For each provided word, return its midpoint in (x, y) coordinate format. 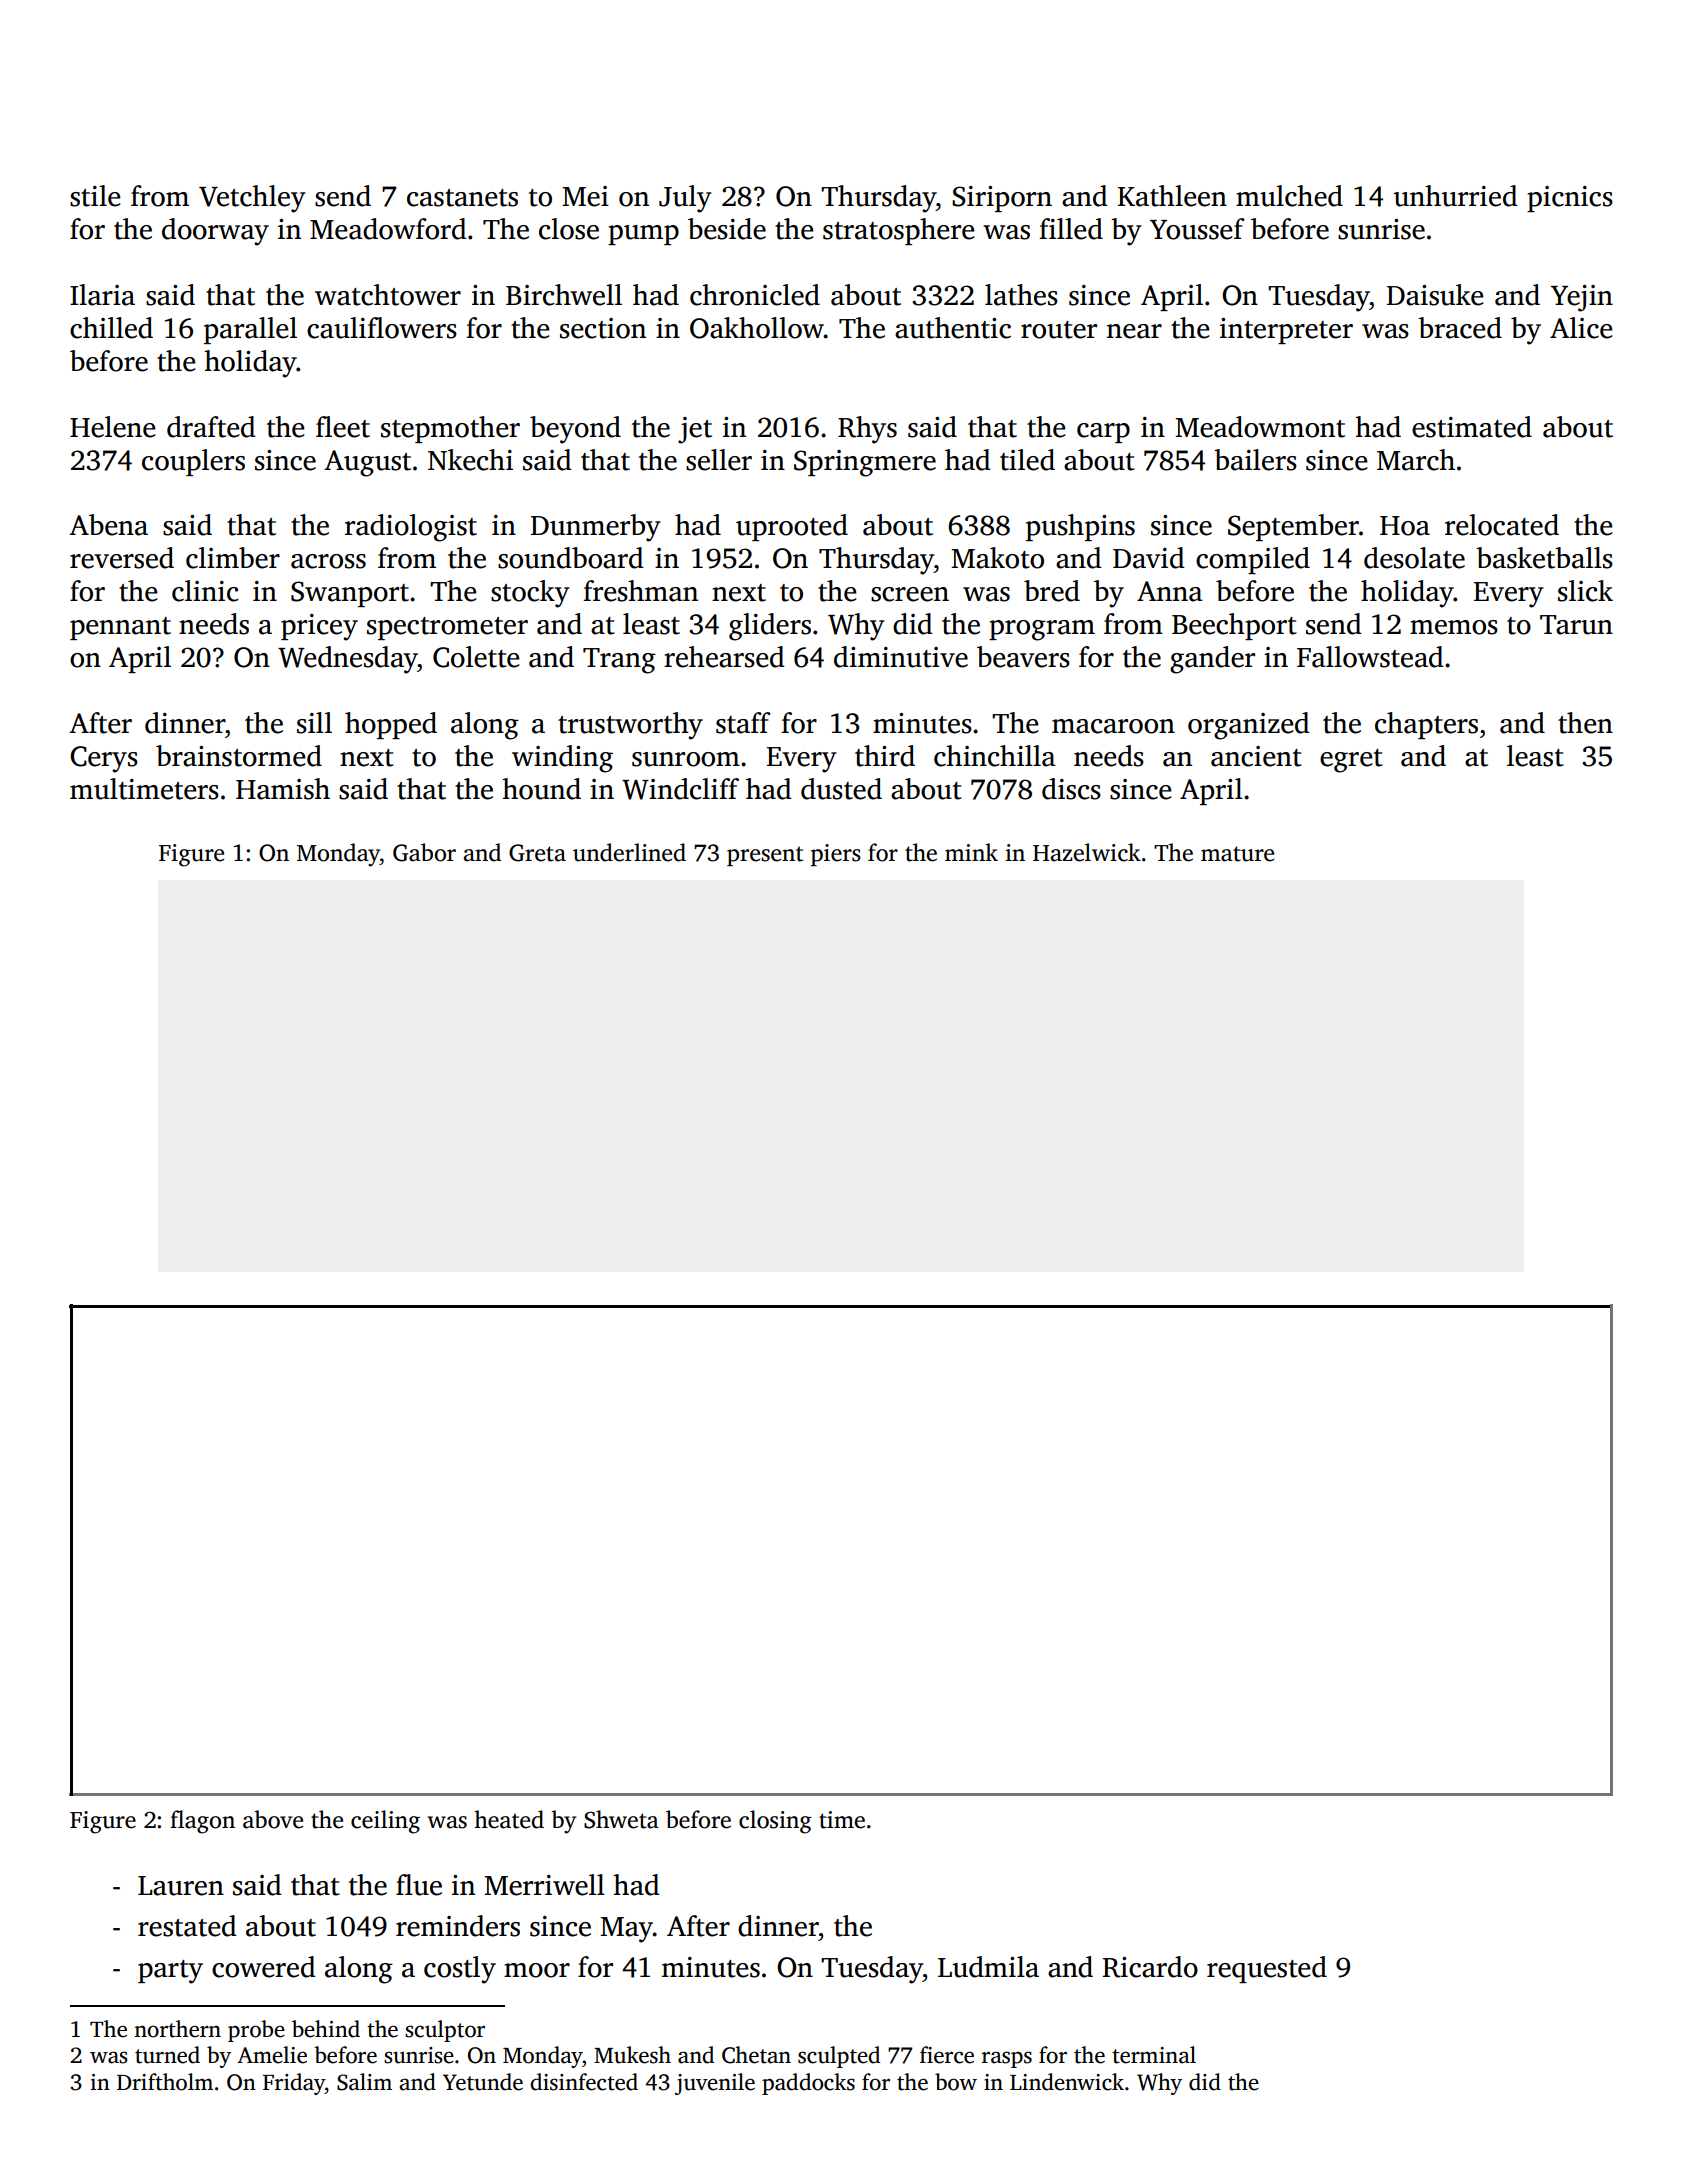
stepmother (450, 429)
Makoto (997, 558)
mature (1237, 854)
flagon (202, 1822)
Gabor (424, 852)
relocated (1502, 525)
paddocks (808, 2084)
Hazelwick (1087, 852)
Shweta (621, 1819)
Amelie (272, 2055)
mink (971, 852)
